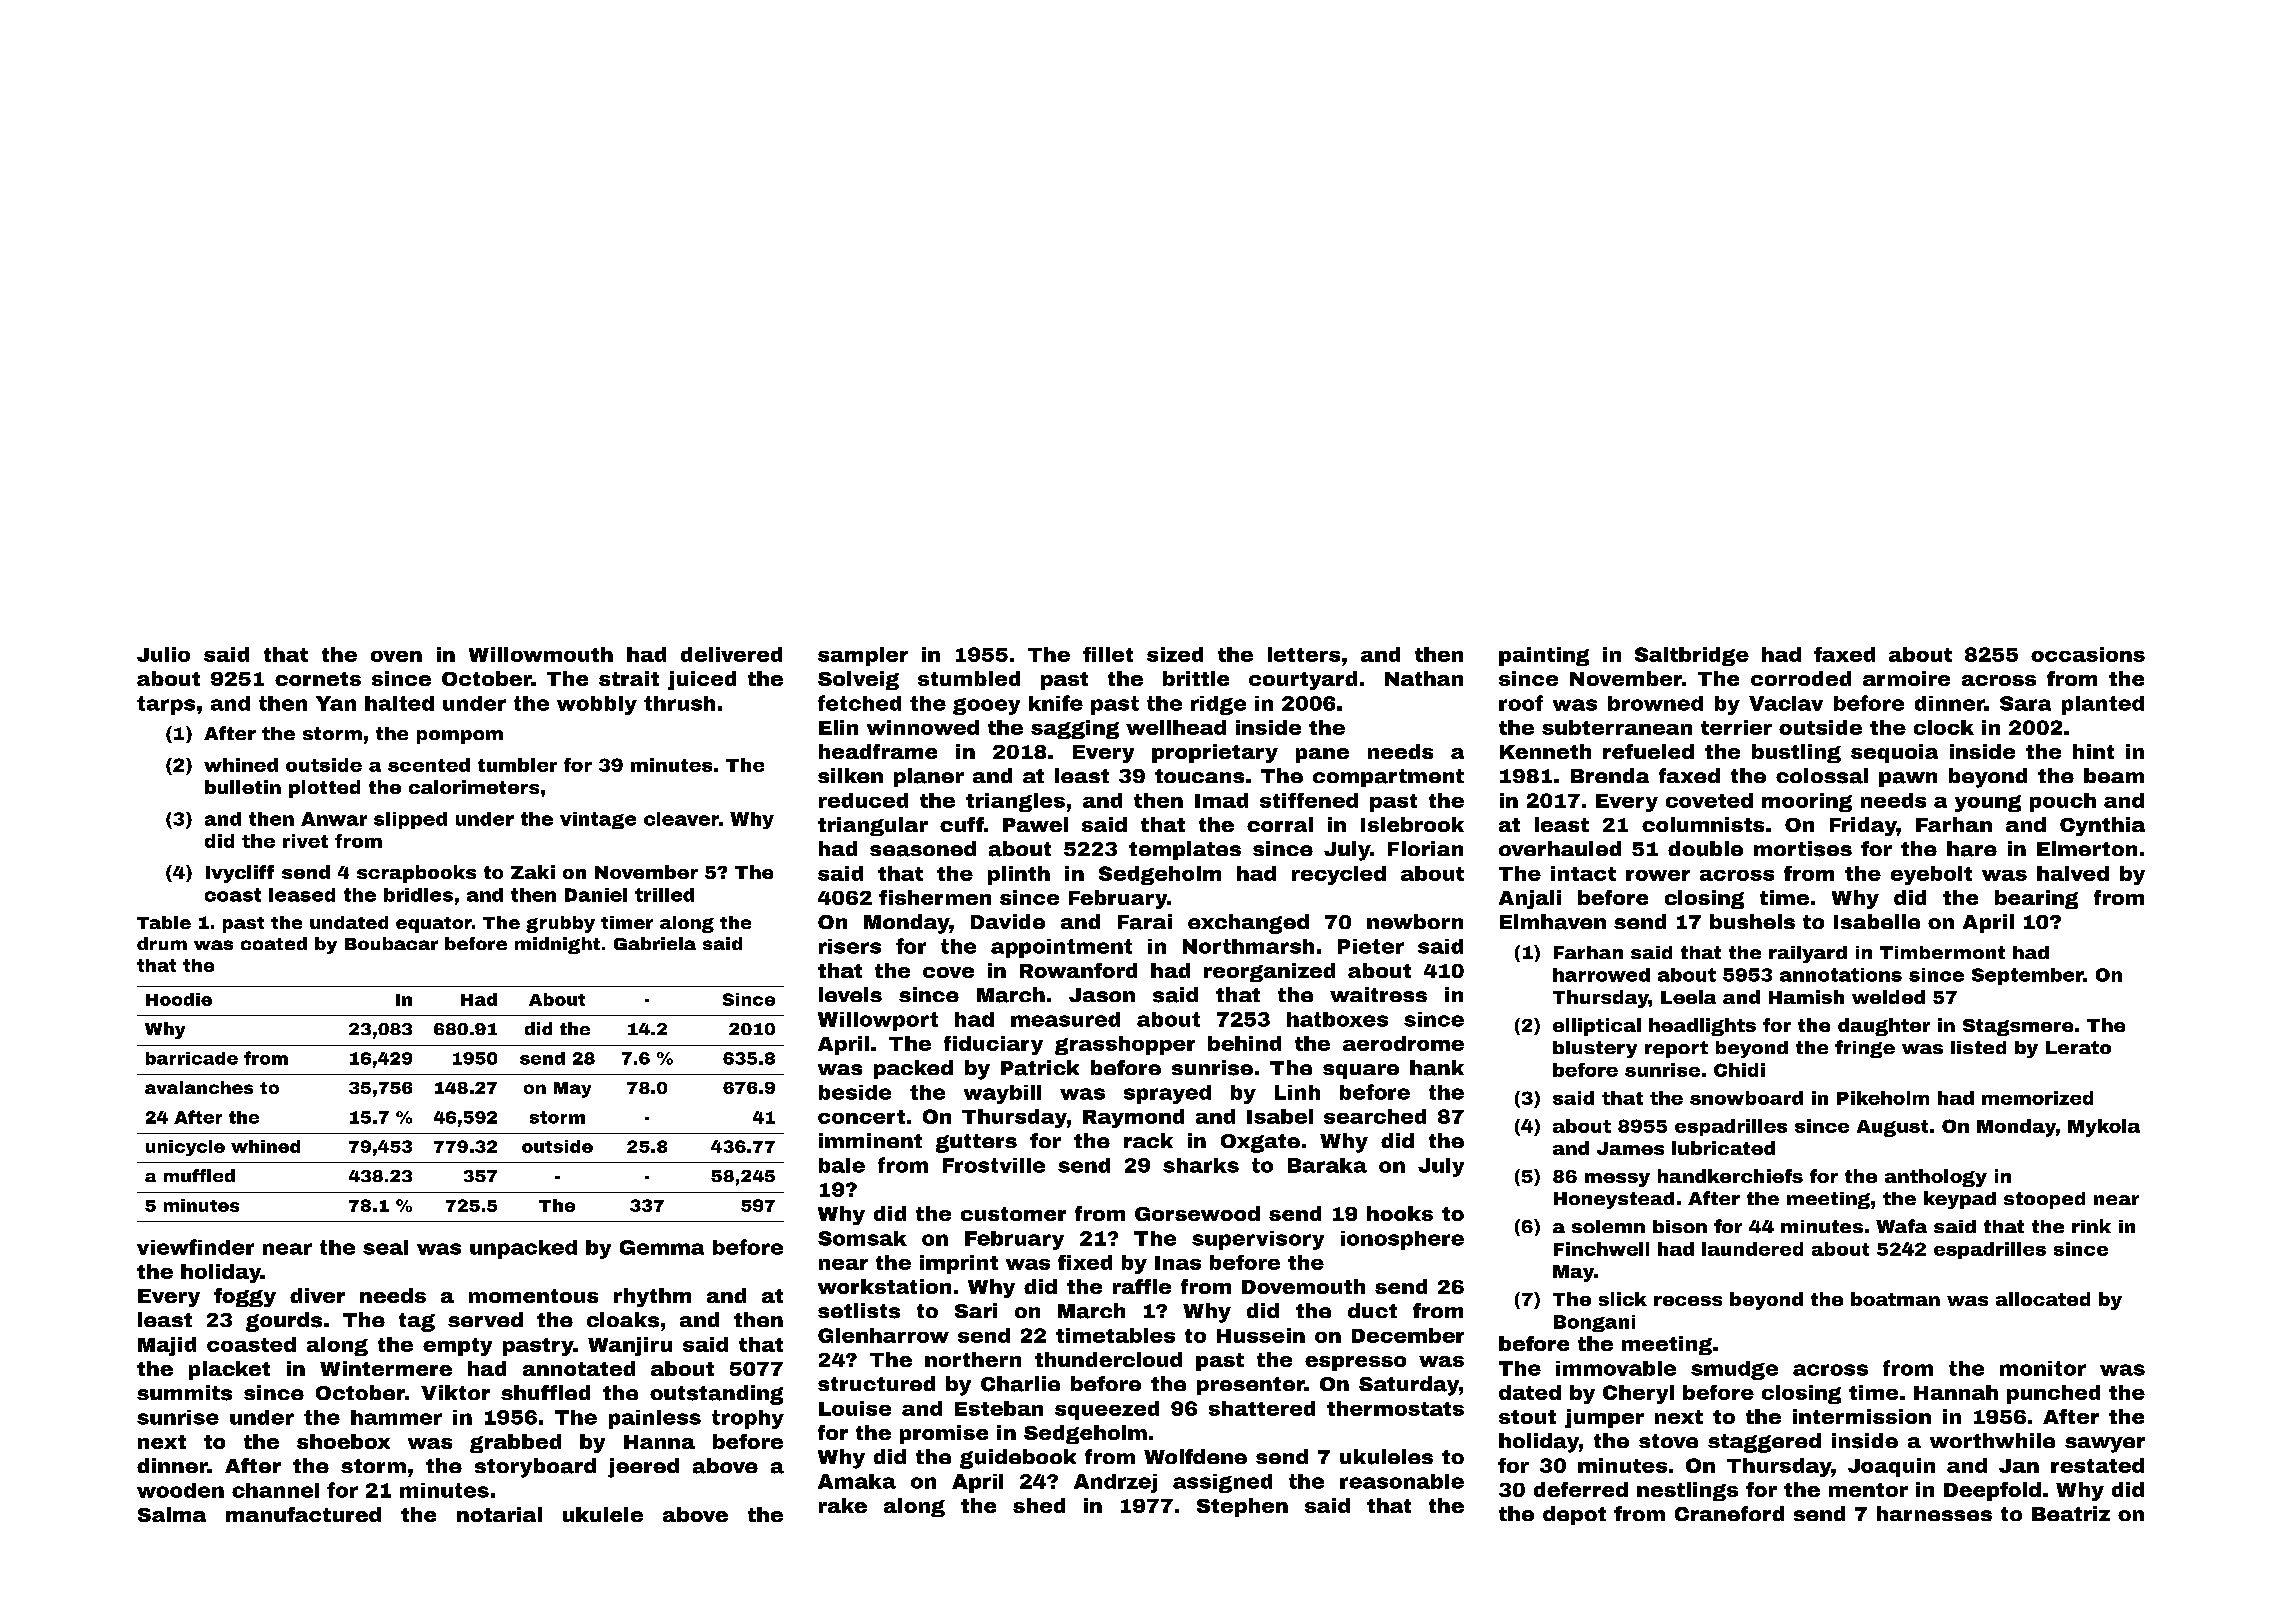 This screenshot has height=1614, width=2282. What do you see at coordinates (455, 1392) in the screenshot?
I see `Viktor` at bounding box center [455, 1392].
